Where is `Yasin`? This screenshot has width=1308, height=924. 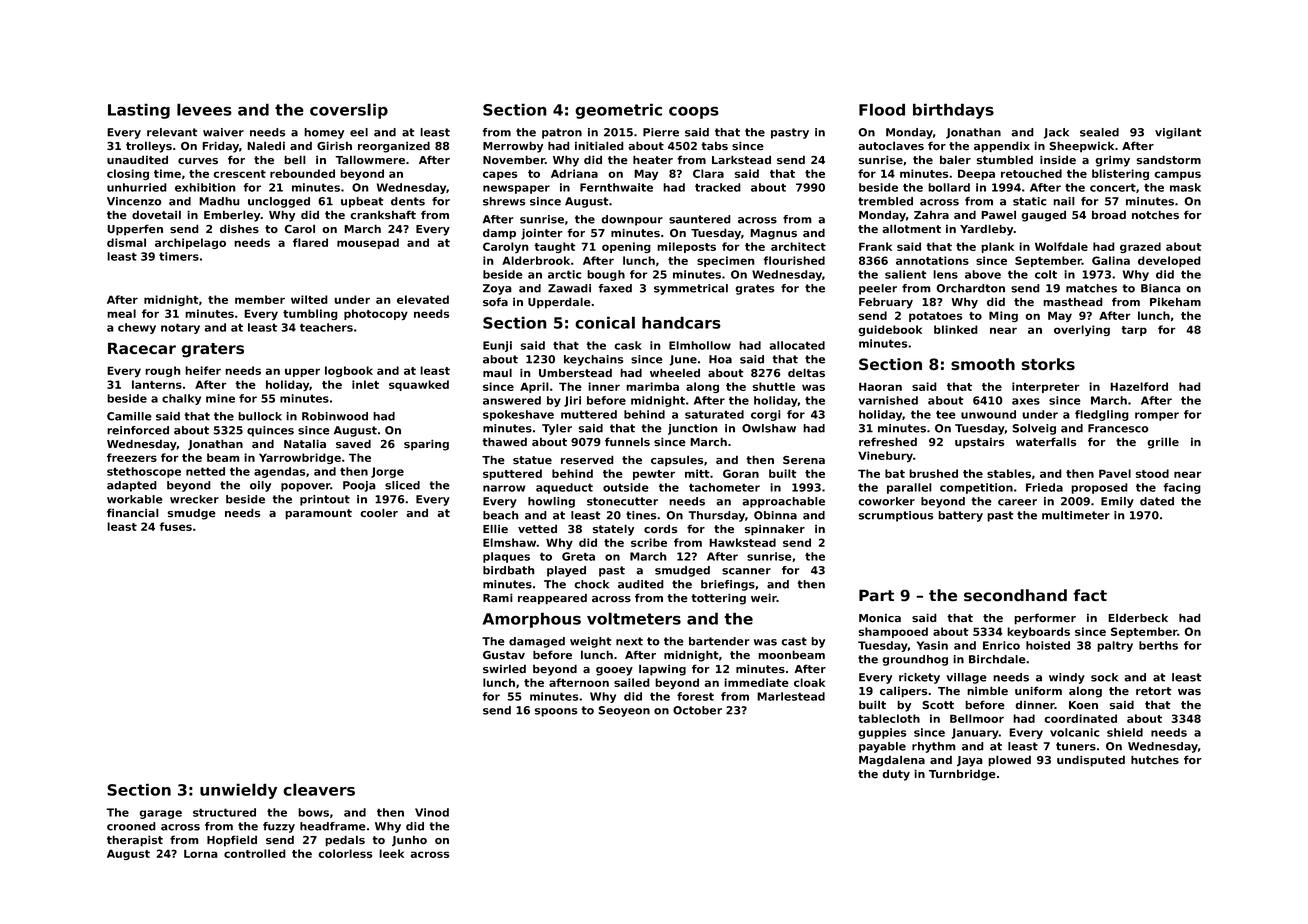 Yasin is located at coordinates (932, 645).
